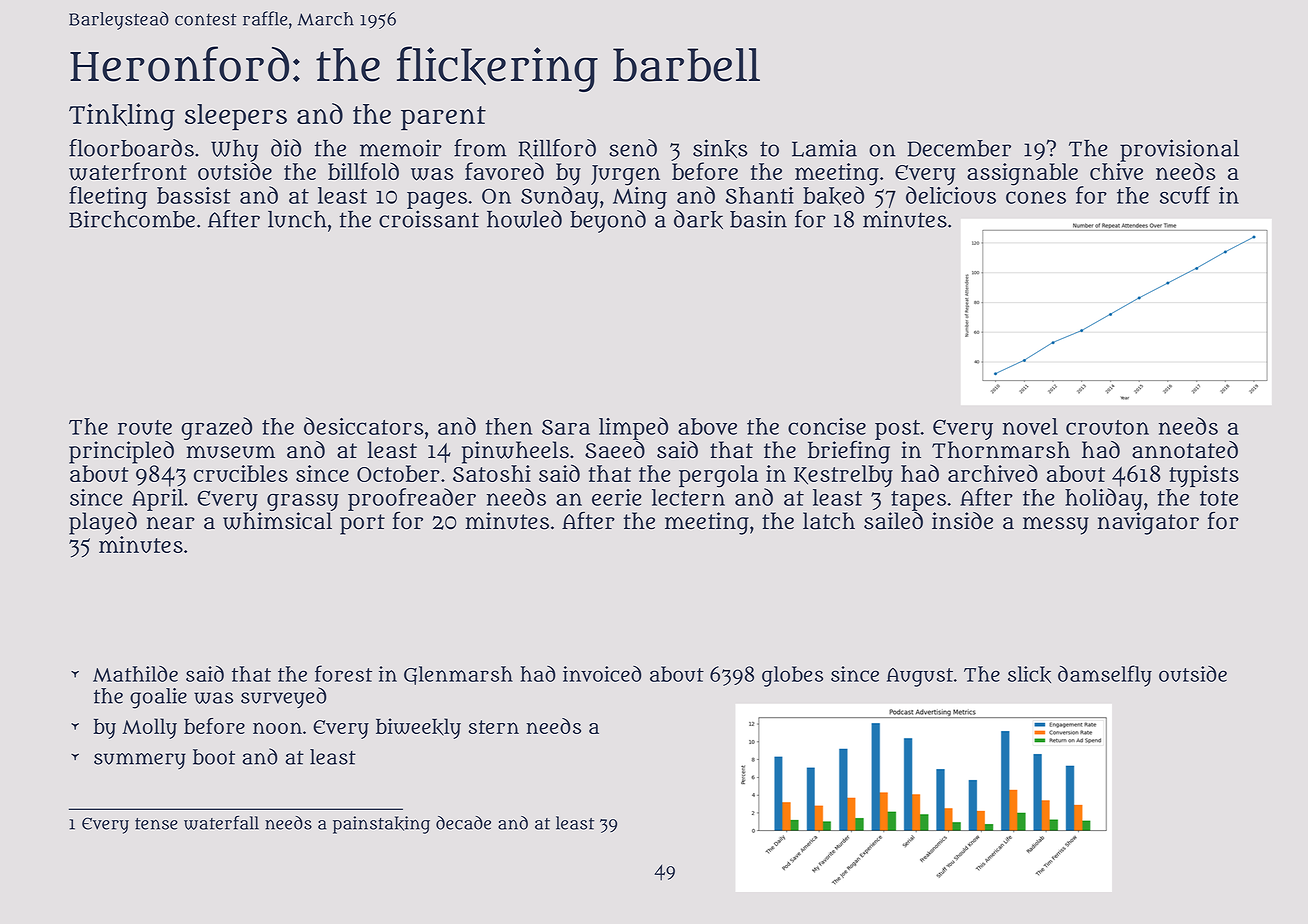  I want to click on lunch, so click(297, 219).
